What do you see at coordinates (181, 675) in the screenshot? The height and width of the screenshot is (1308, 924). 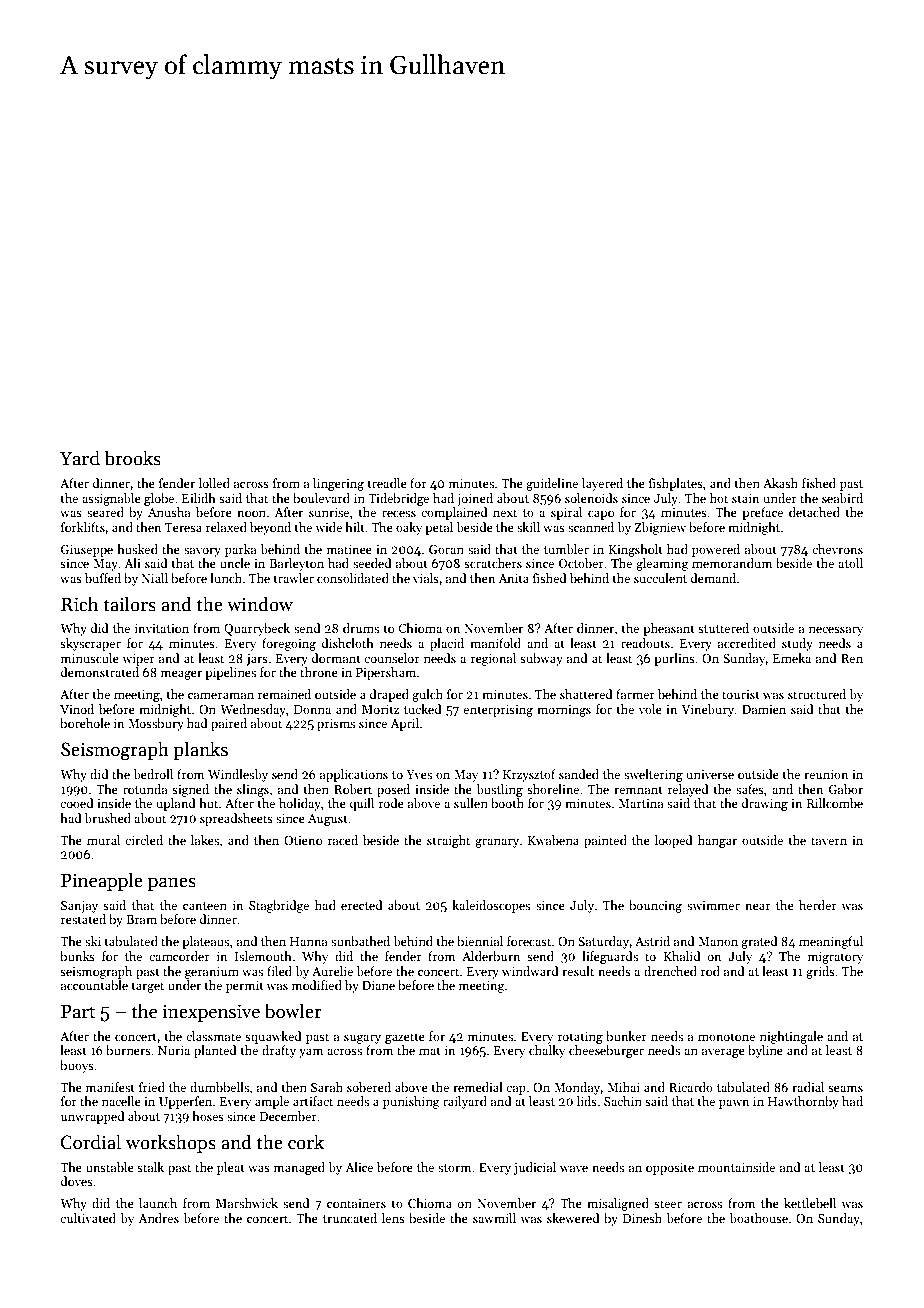 I see `meager` at bounding box center [181, 675].
